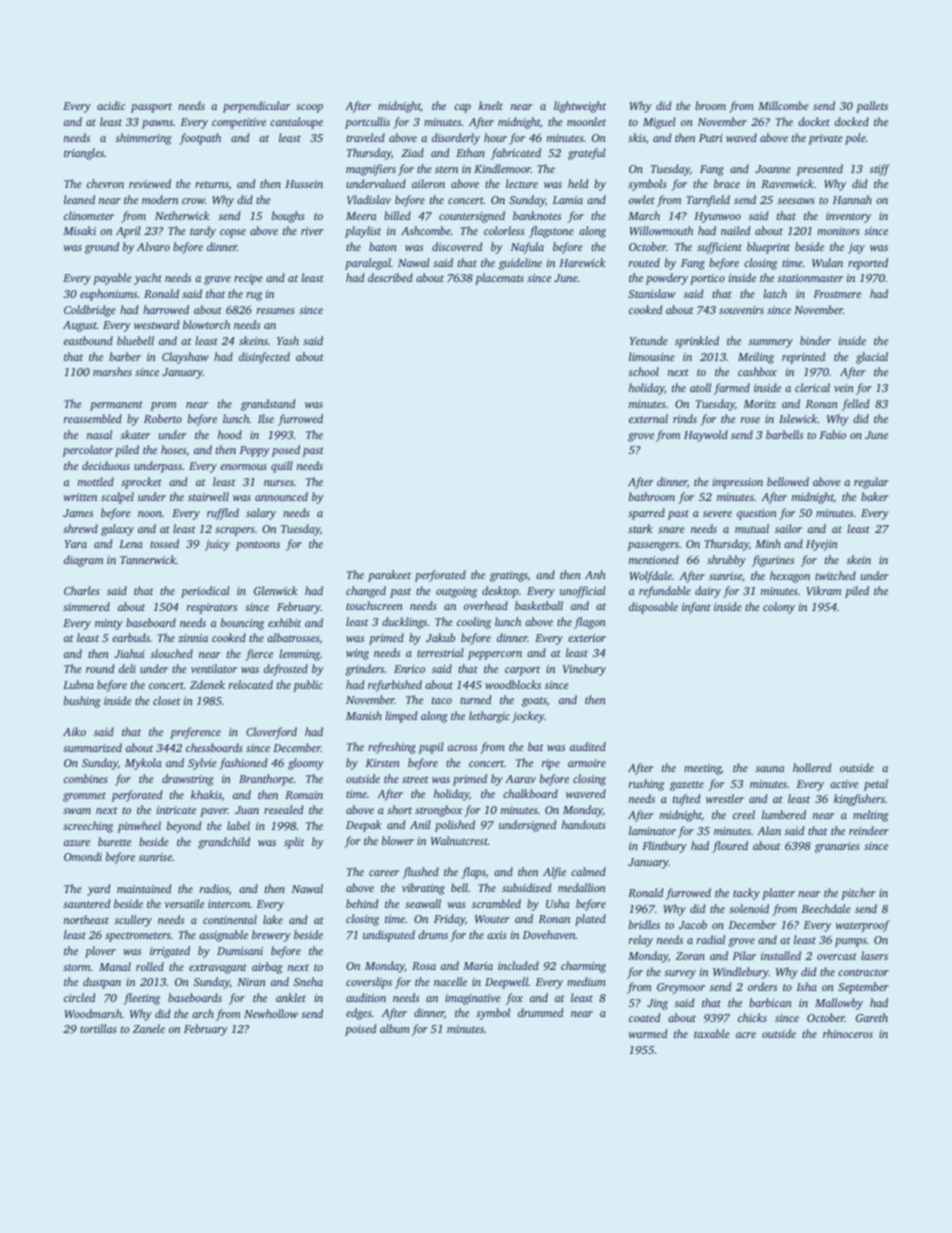 This screenshot has width=952, height=1233. Describe the element at coordinates (205, 592) in the screenshot. I see `periodical` at that location.
